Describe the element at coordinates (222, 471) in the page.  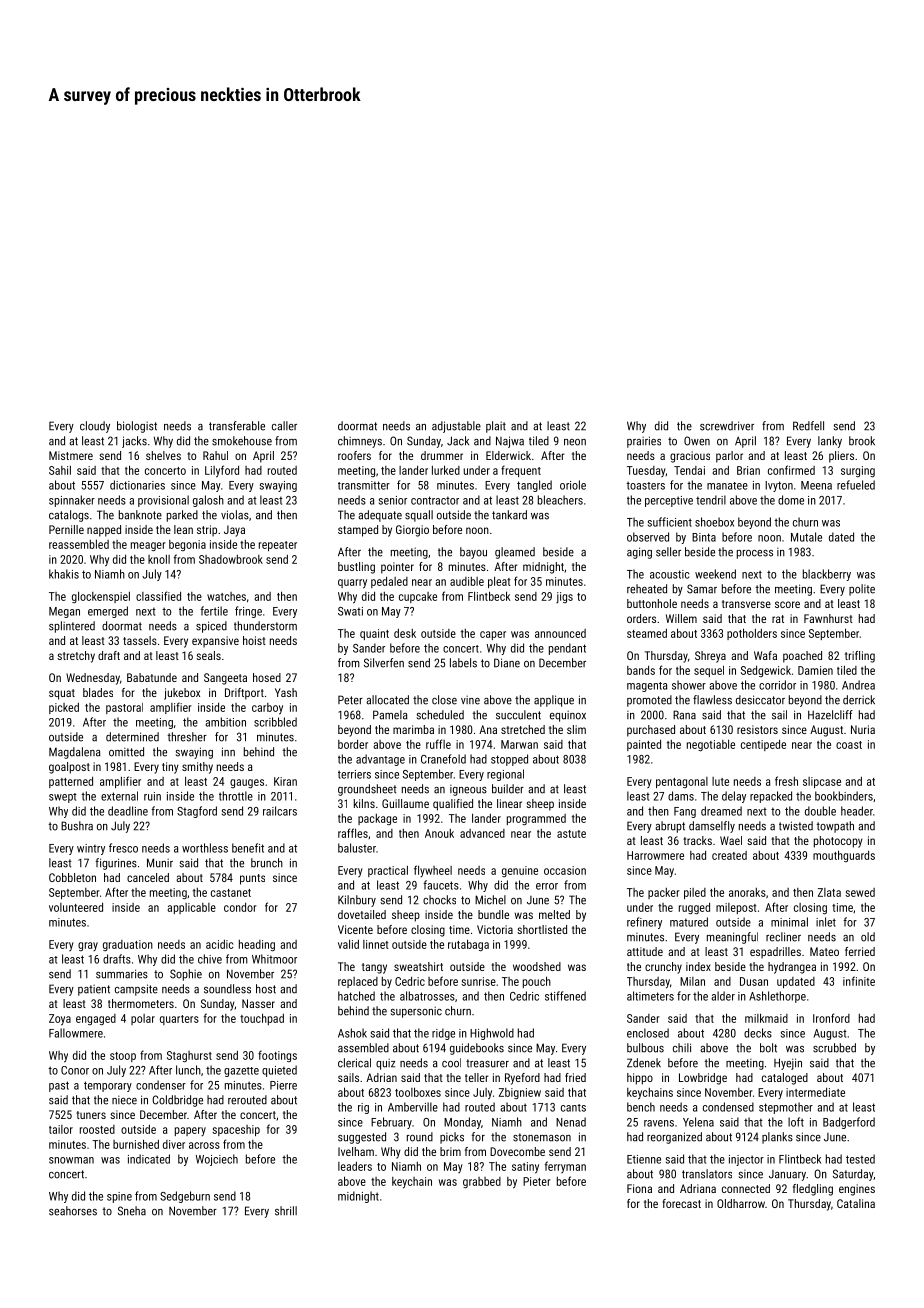
I see `Lilyford` at that location.
